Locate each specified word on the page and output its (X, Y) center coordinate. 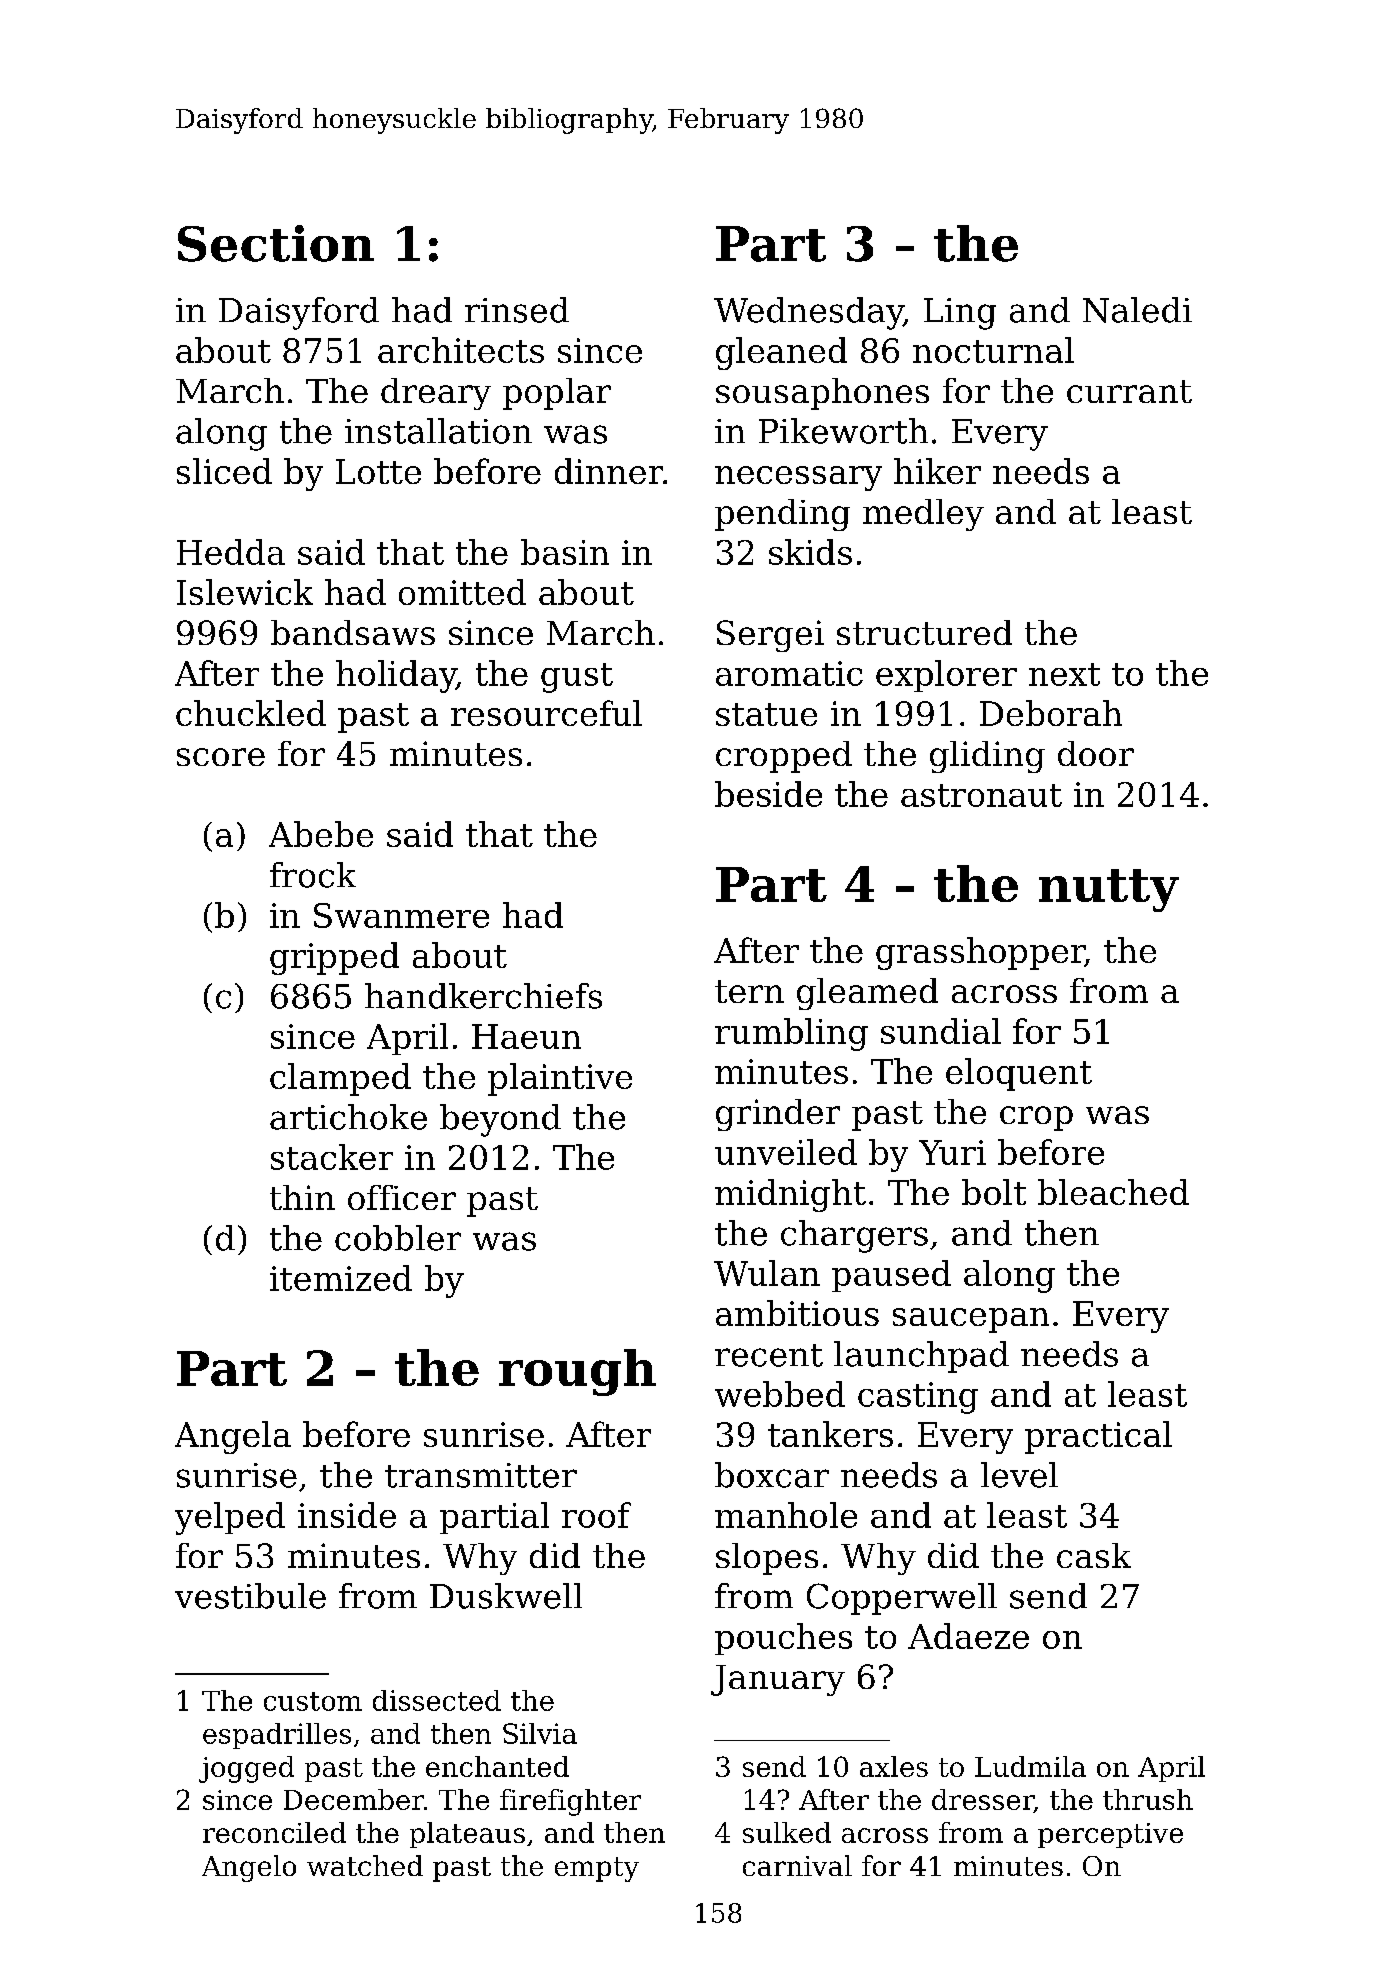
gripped (334, 958)
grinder (778, 1115)
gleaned (781, 353)
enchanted (497, 1766)
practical (1098, 1437)
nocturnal (993, 350)
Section (276, 243)
